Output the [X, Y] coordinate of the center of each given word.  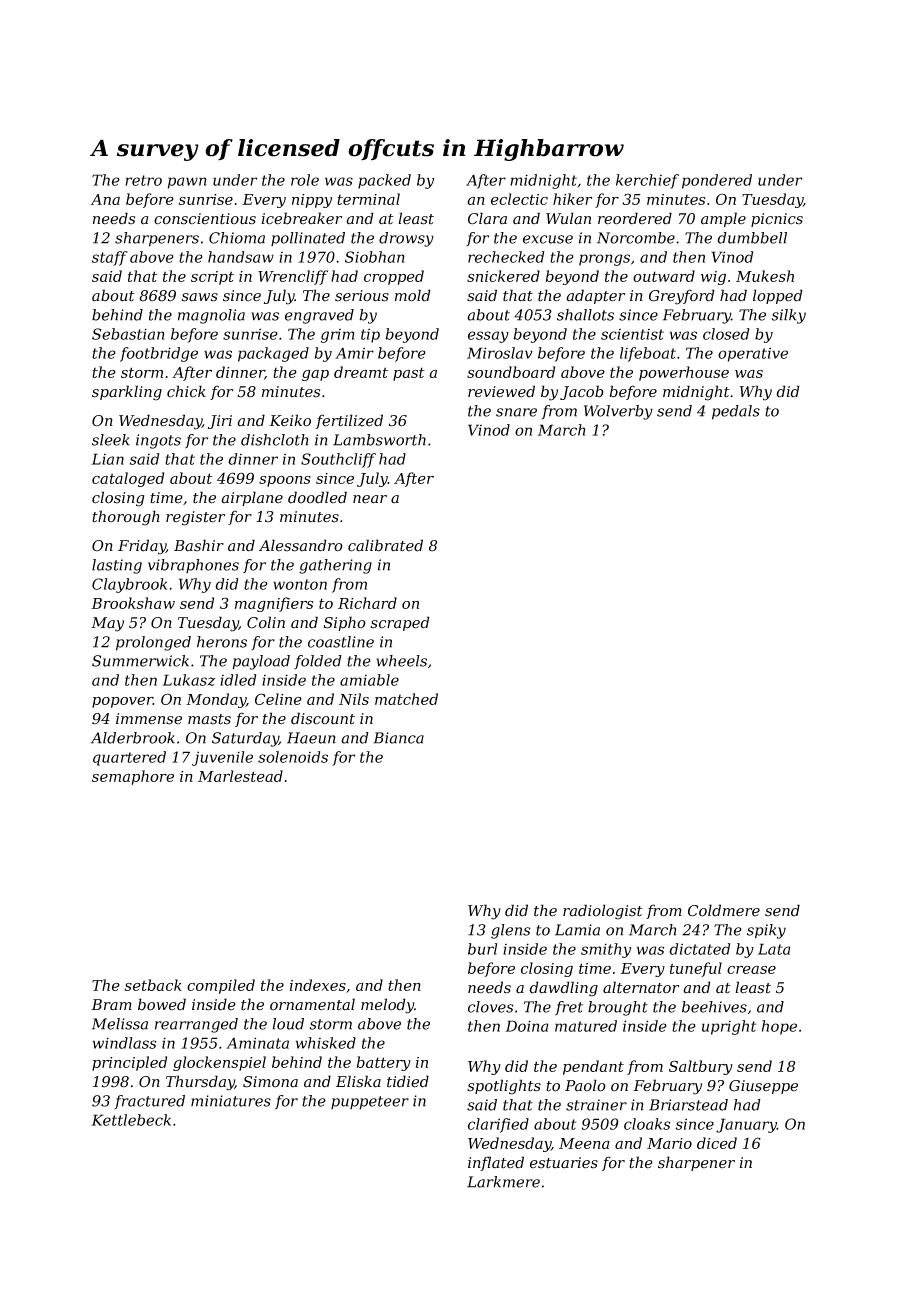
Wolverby [618, 412]
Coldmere [724, 910]
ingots [158, 441]
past [409, 374]
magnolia [211, 316]
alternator [641, 987]
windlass [124, 1043]
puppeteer [370, 1103]
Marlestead [240, 776]
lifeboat [648, 354]
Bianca [398, 738]
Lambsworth [379, 440]
